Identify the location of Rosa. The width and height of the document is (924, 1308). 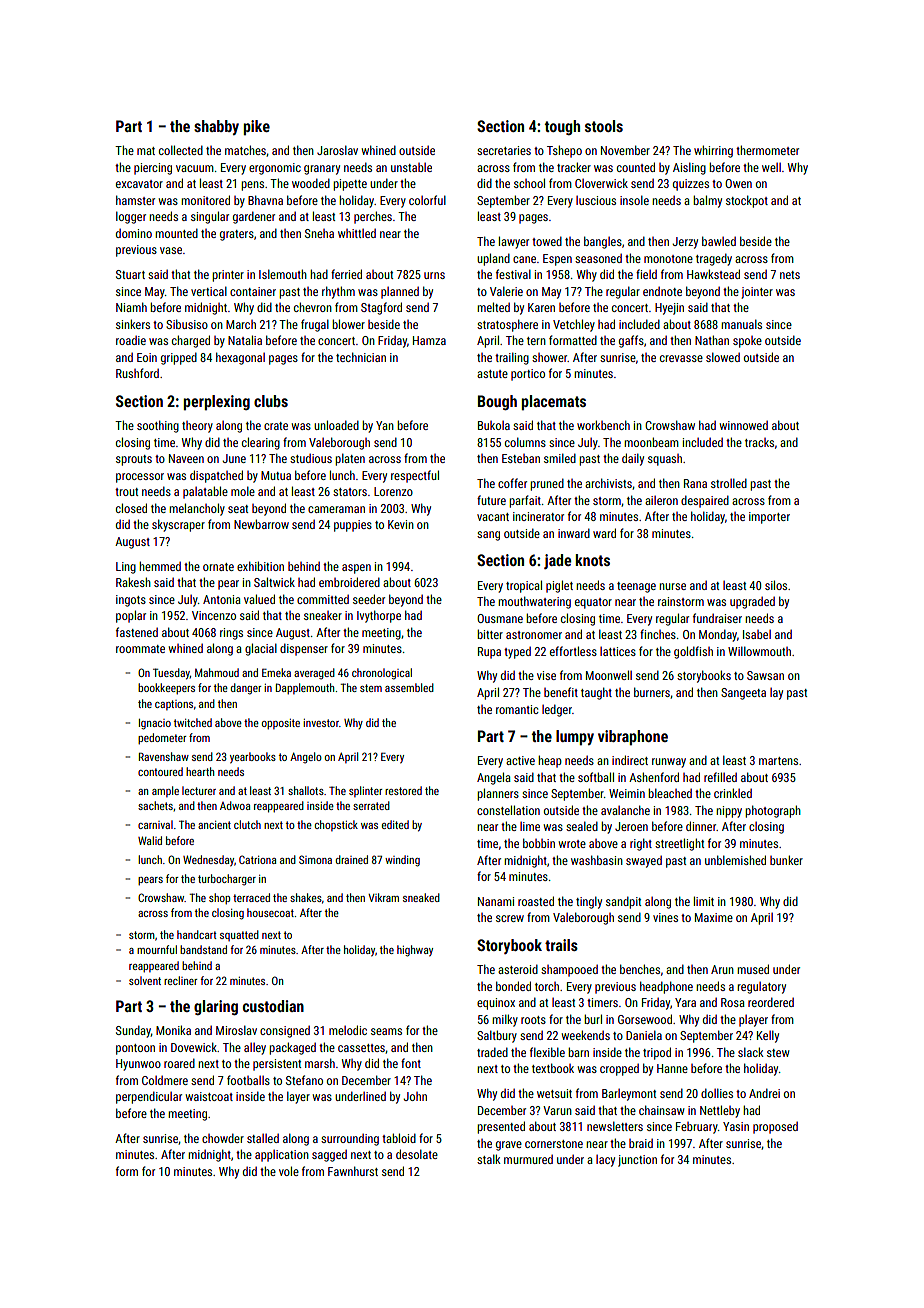
(733, 1002).
